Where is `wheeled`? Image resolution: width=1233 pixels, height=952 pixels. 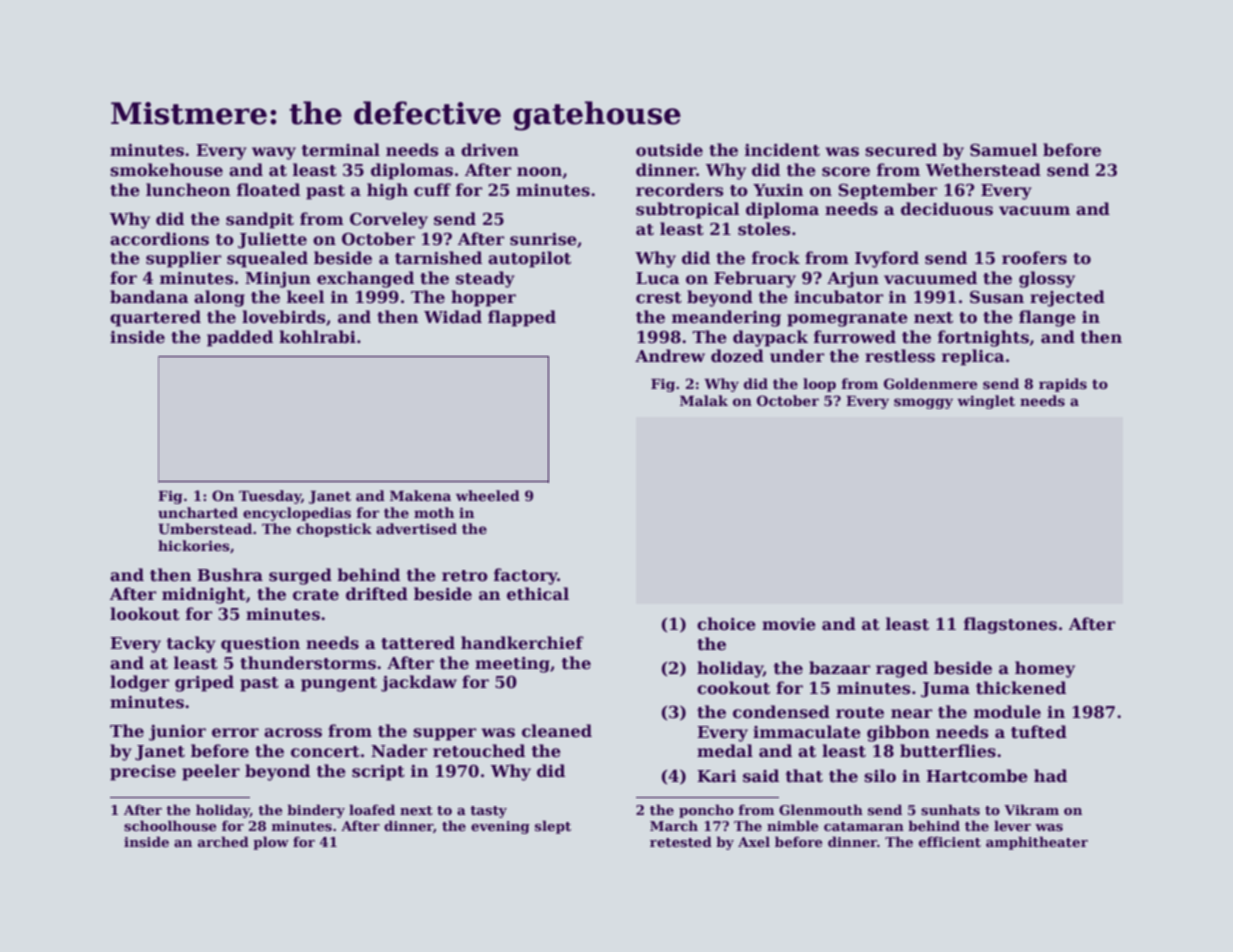 wheeled is located at coordinates (488, 495).
